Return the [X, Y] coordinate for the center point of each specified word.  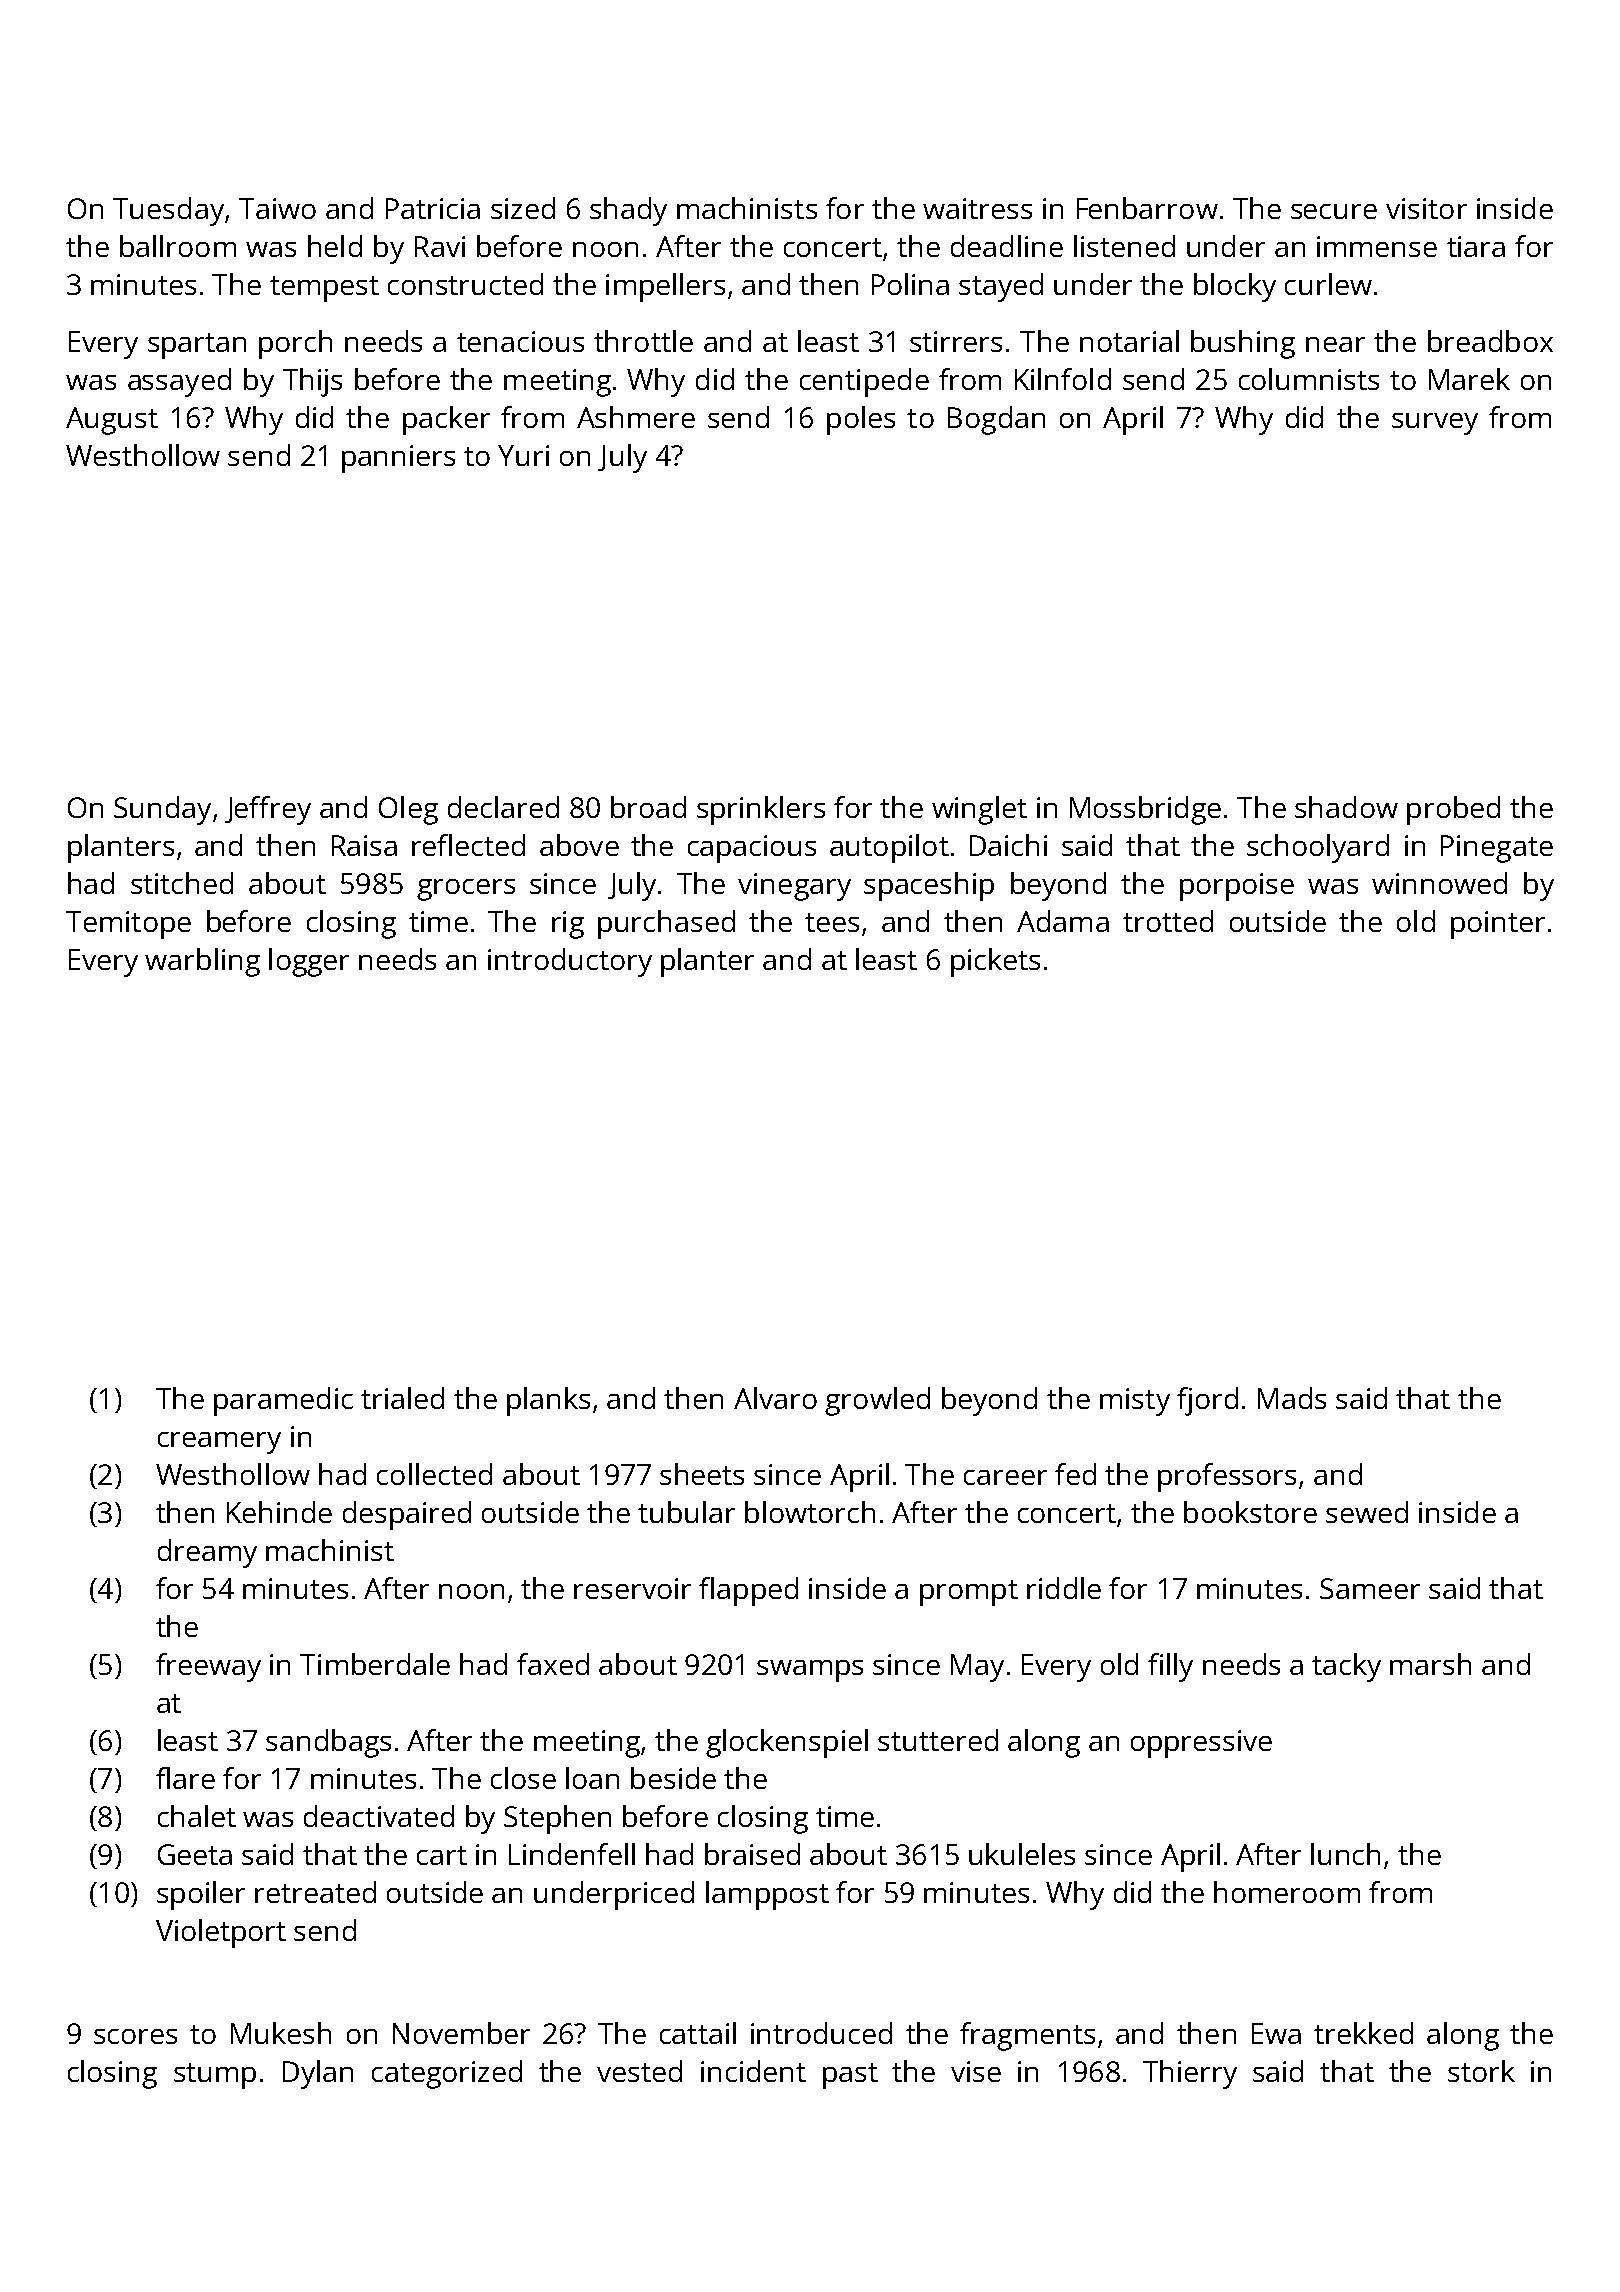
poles [861, 420]
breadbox [1490, 341]
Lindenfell [572, 1854]
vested [639, 2071]
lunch [1345, 1854]
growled [877, 1401]
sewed [1367, 1512]
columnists [1309, 379]
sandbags [328, 1743]
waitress [977, 208]
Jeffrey [268, 810]
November [461, 2033]
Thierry [1190, 2074]
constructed [465, 284]
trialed [402, 1398]
